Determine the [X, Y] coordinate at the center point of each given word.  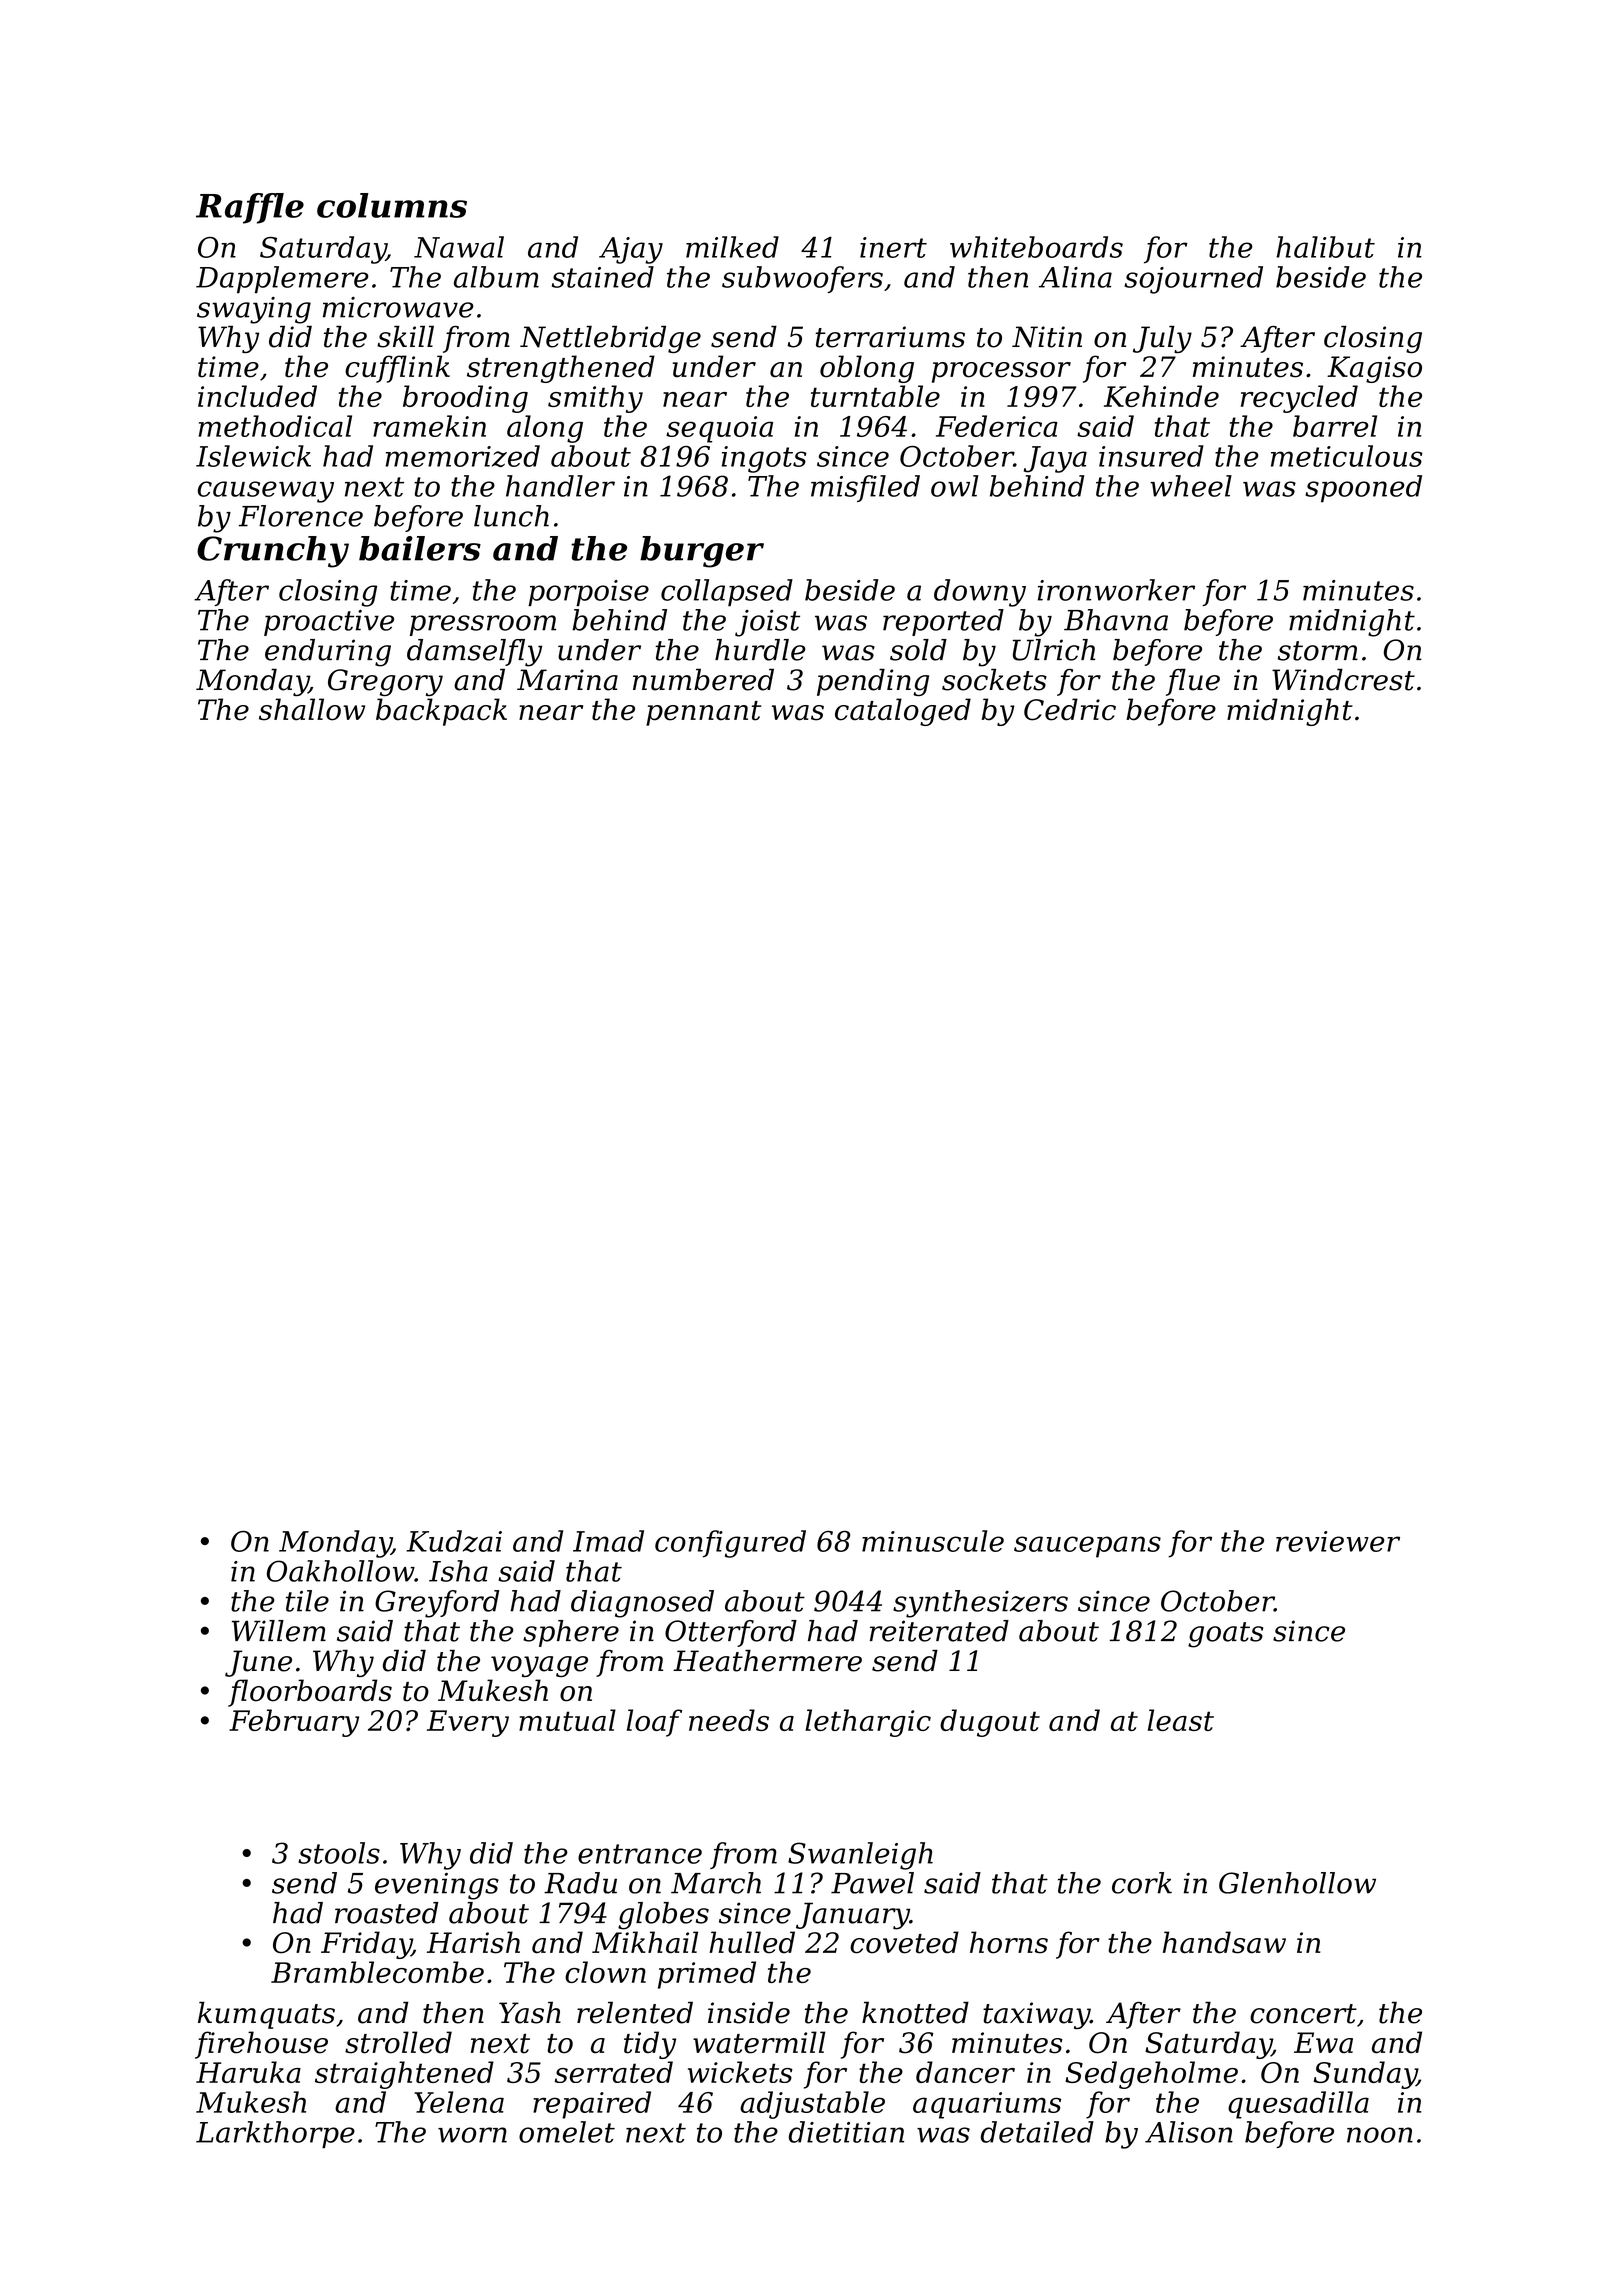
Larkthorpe [275, 2134]
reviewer [1338, 1541]
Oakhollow [340, 1571]
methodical [275, 426]
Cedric [1070, 709]
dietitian [846, 2132]
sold [918, 650]
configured [730, 1544]
